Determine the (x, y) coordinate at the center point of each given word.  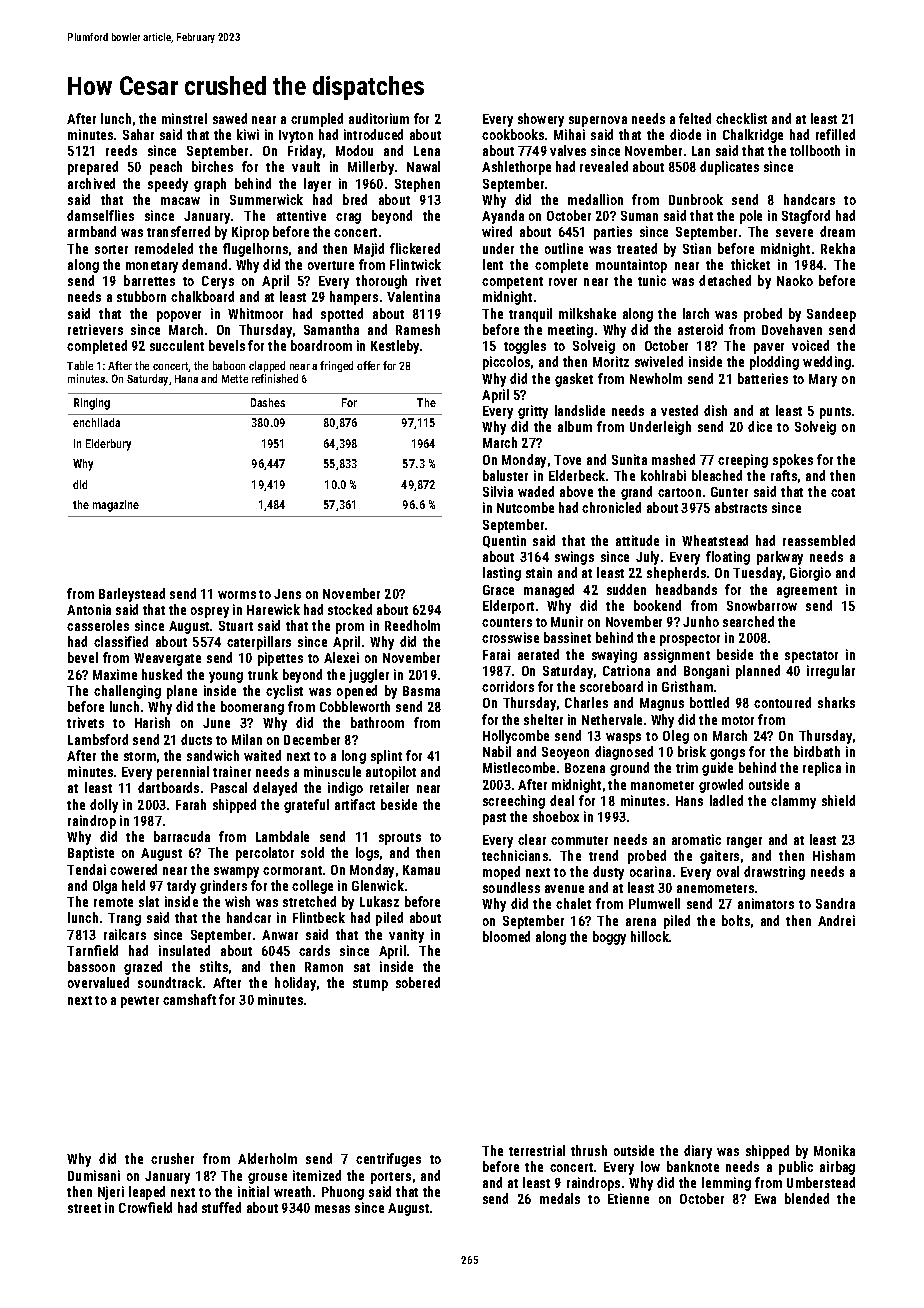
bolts (736, 920)
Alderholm (267, 1158)
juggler (369, 676)
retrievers (95, 329)
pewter (140, 1002)
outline (564, 248)
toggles (525, 347)
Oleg (676, 737)
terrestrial (537, 1150)
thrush (589, 1150)
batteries (763, 378)
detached (725, 280)
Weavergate (167, 659)
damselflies (100, 215)
